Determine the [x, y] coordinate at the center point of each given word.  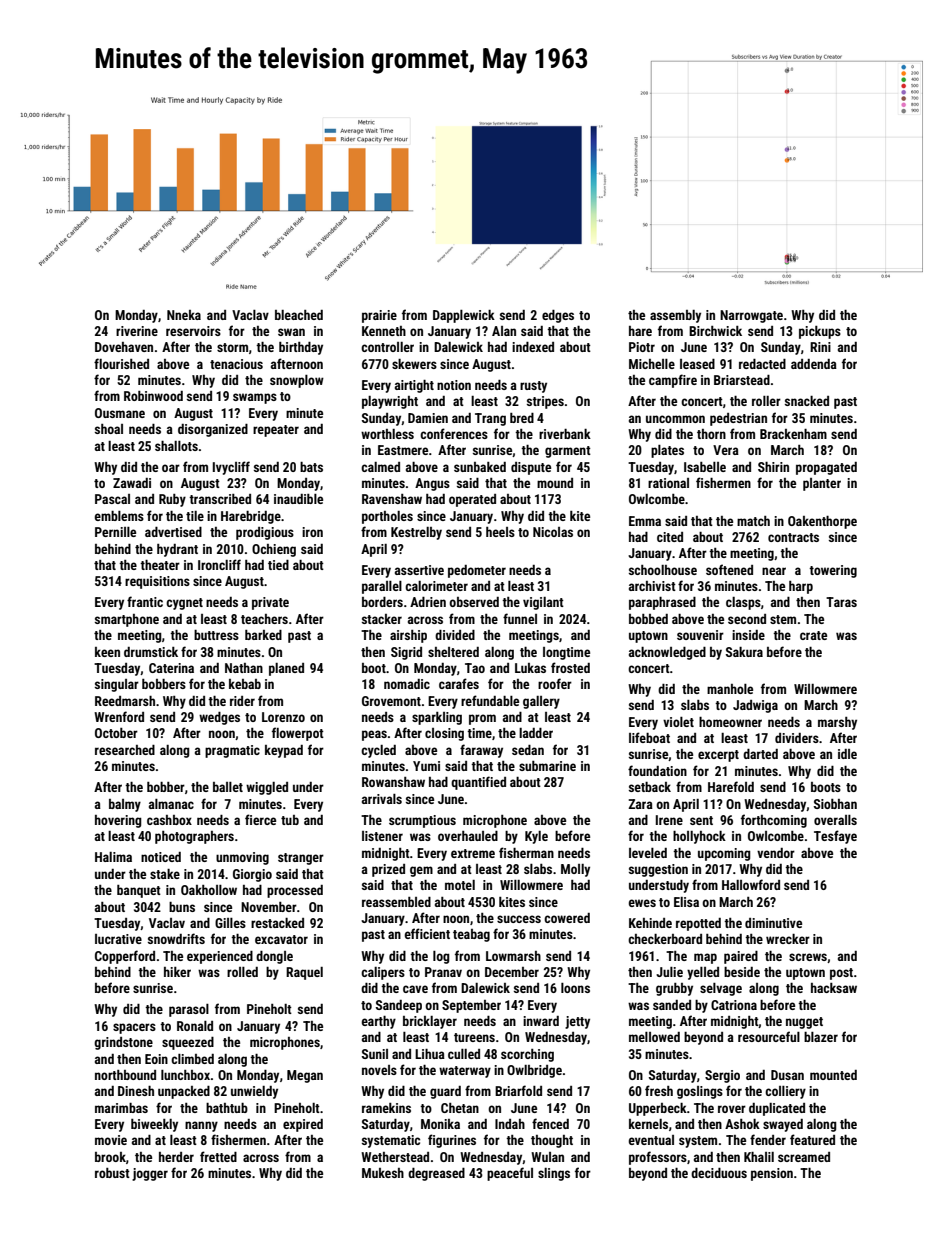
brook [110, 1157]
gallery [541, 702]
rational [668, 483]
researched [125, 750]
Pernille [115, 532]
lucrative [118, 939]
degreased [436, 1174]
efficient [427, 933]
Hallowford [751, 884]
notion [454, 385]
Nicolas [553, 532]
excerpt [718, 756]
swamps [255, 398]
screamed [804, 1157]
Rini [820, 347]
